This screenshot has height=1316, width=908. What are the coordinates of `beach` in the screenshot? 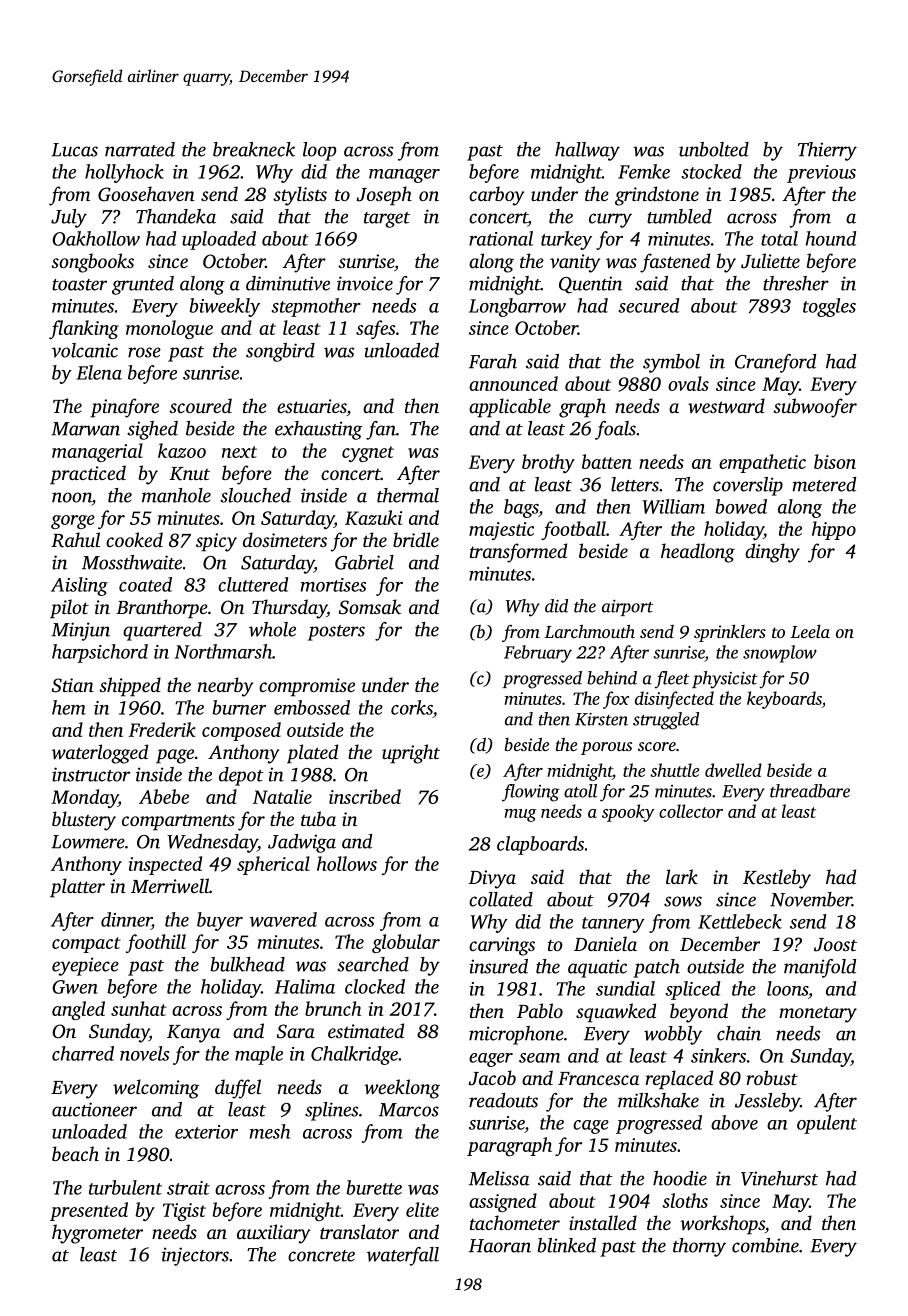 It's located at (75, 1153).
